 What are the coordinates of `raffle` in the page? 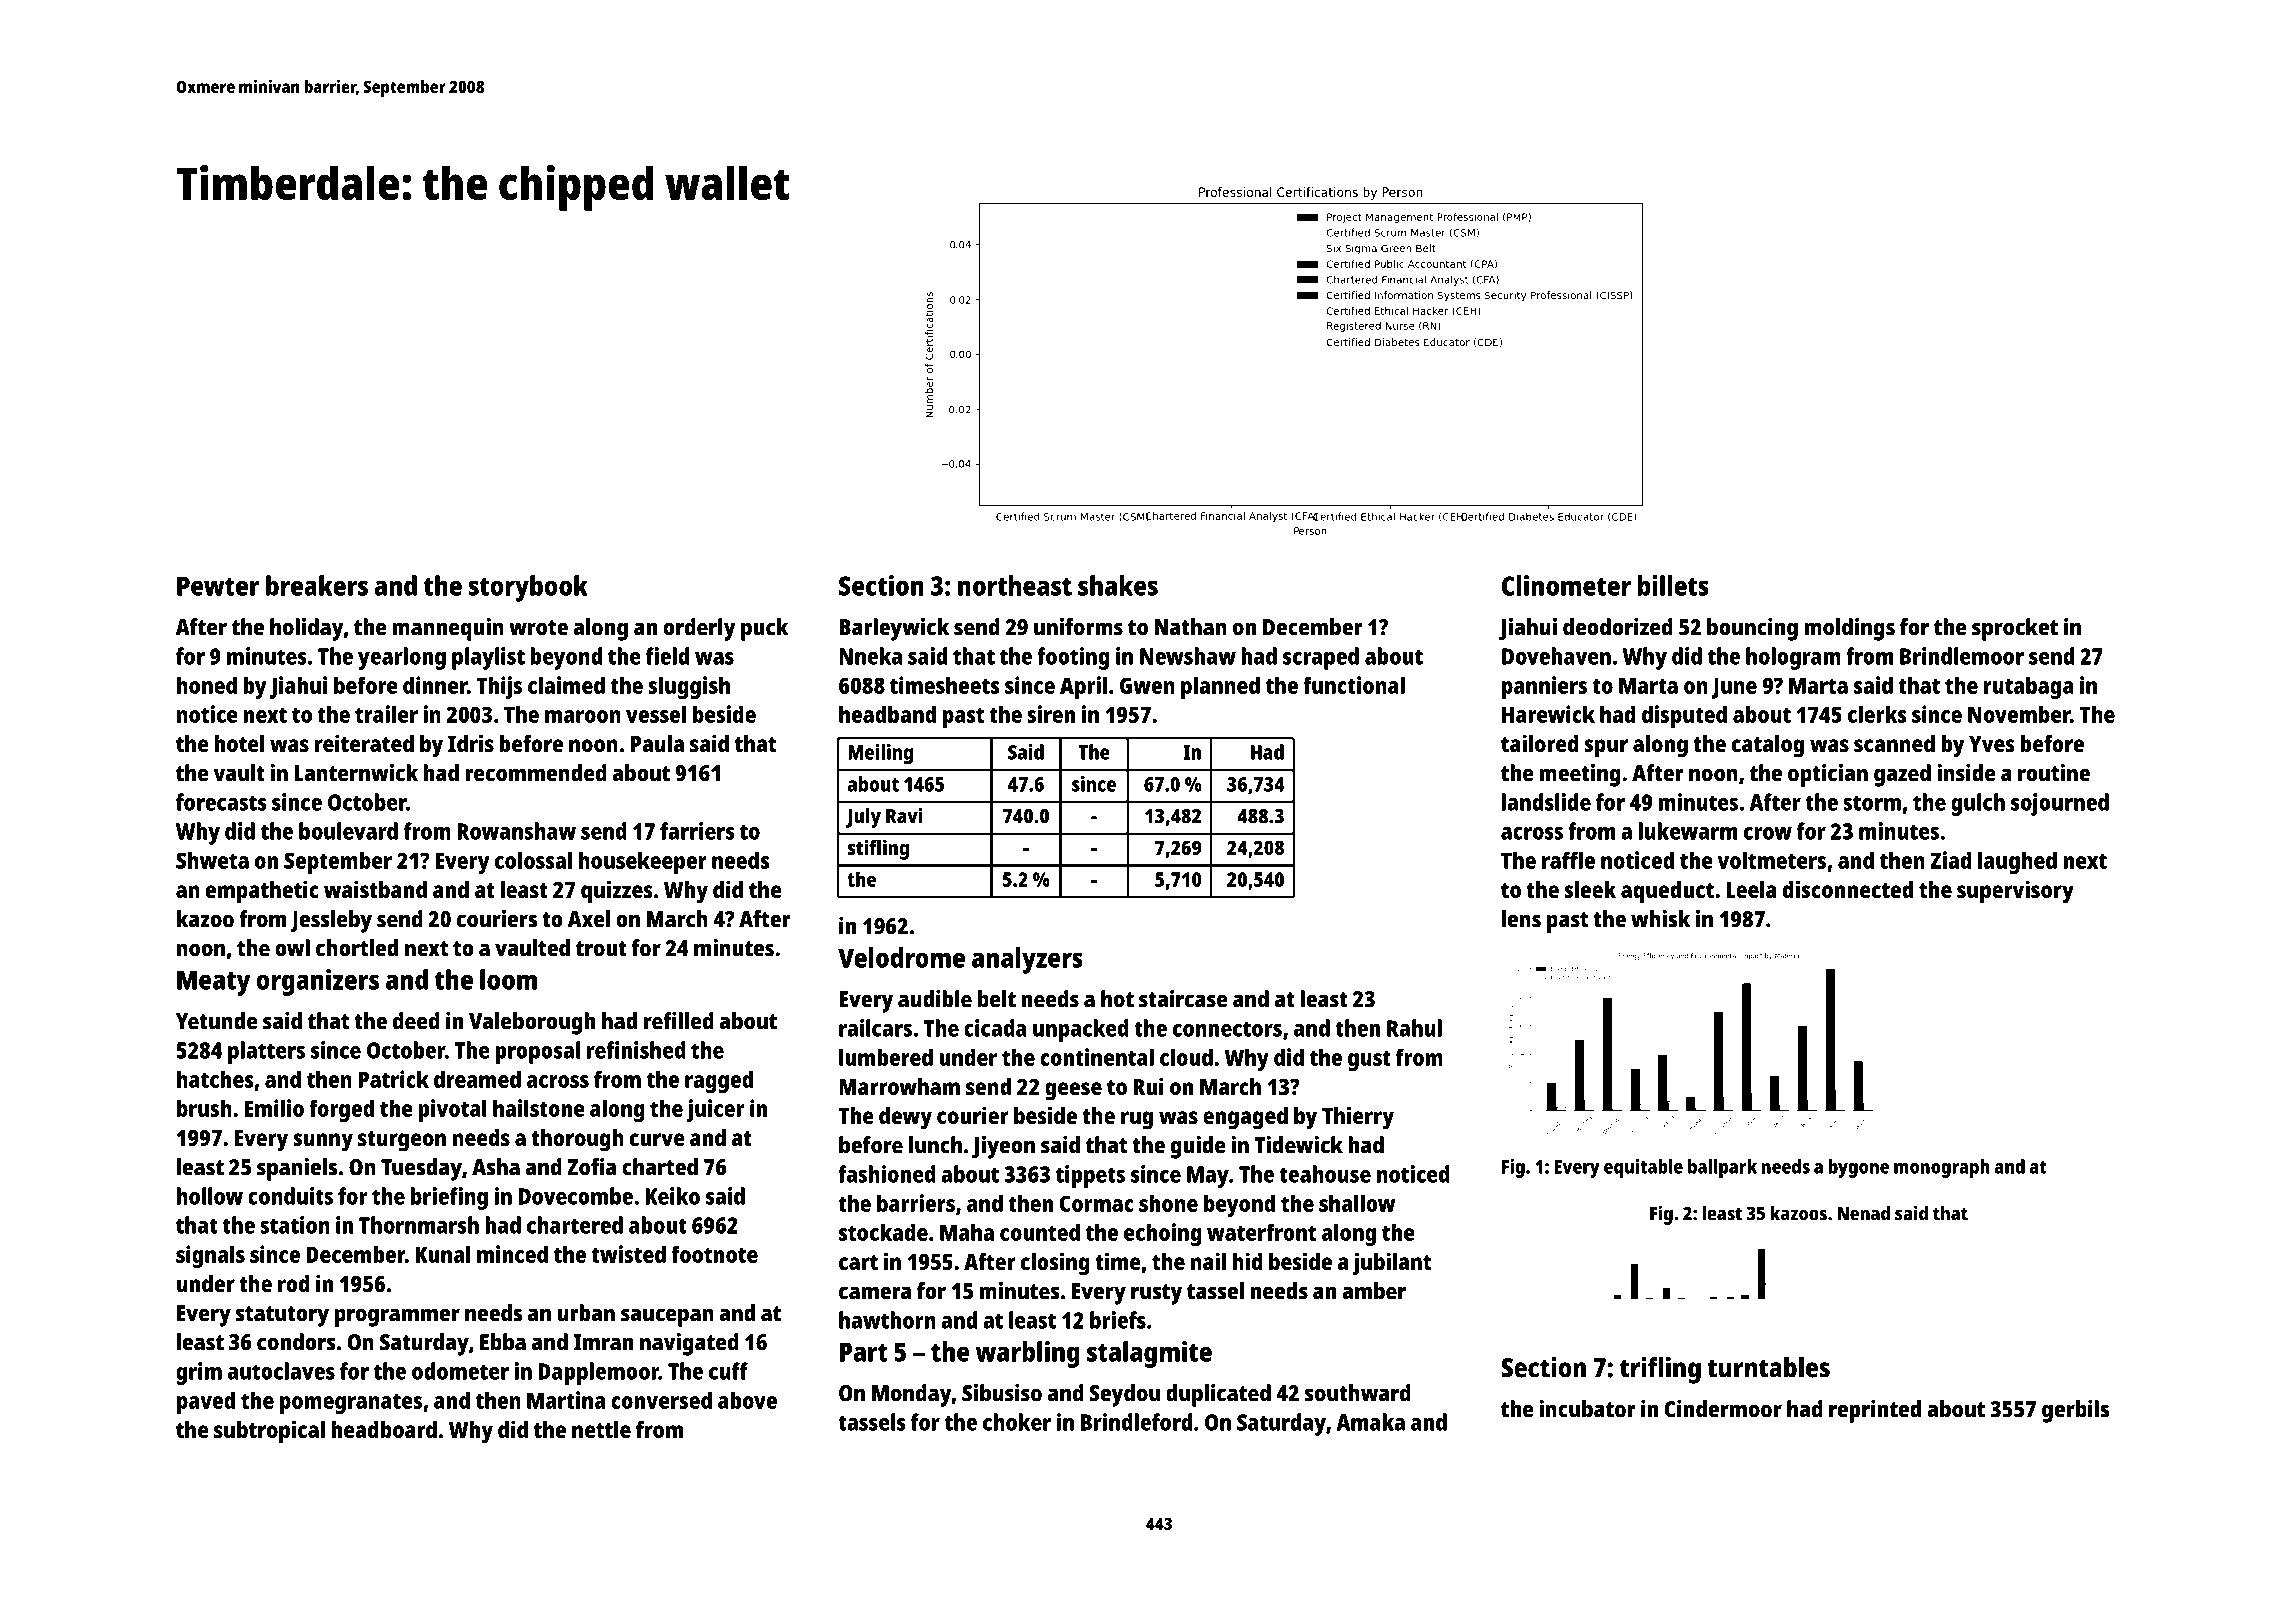 It's located at (1568, 860).
